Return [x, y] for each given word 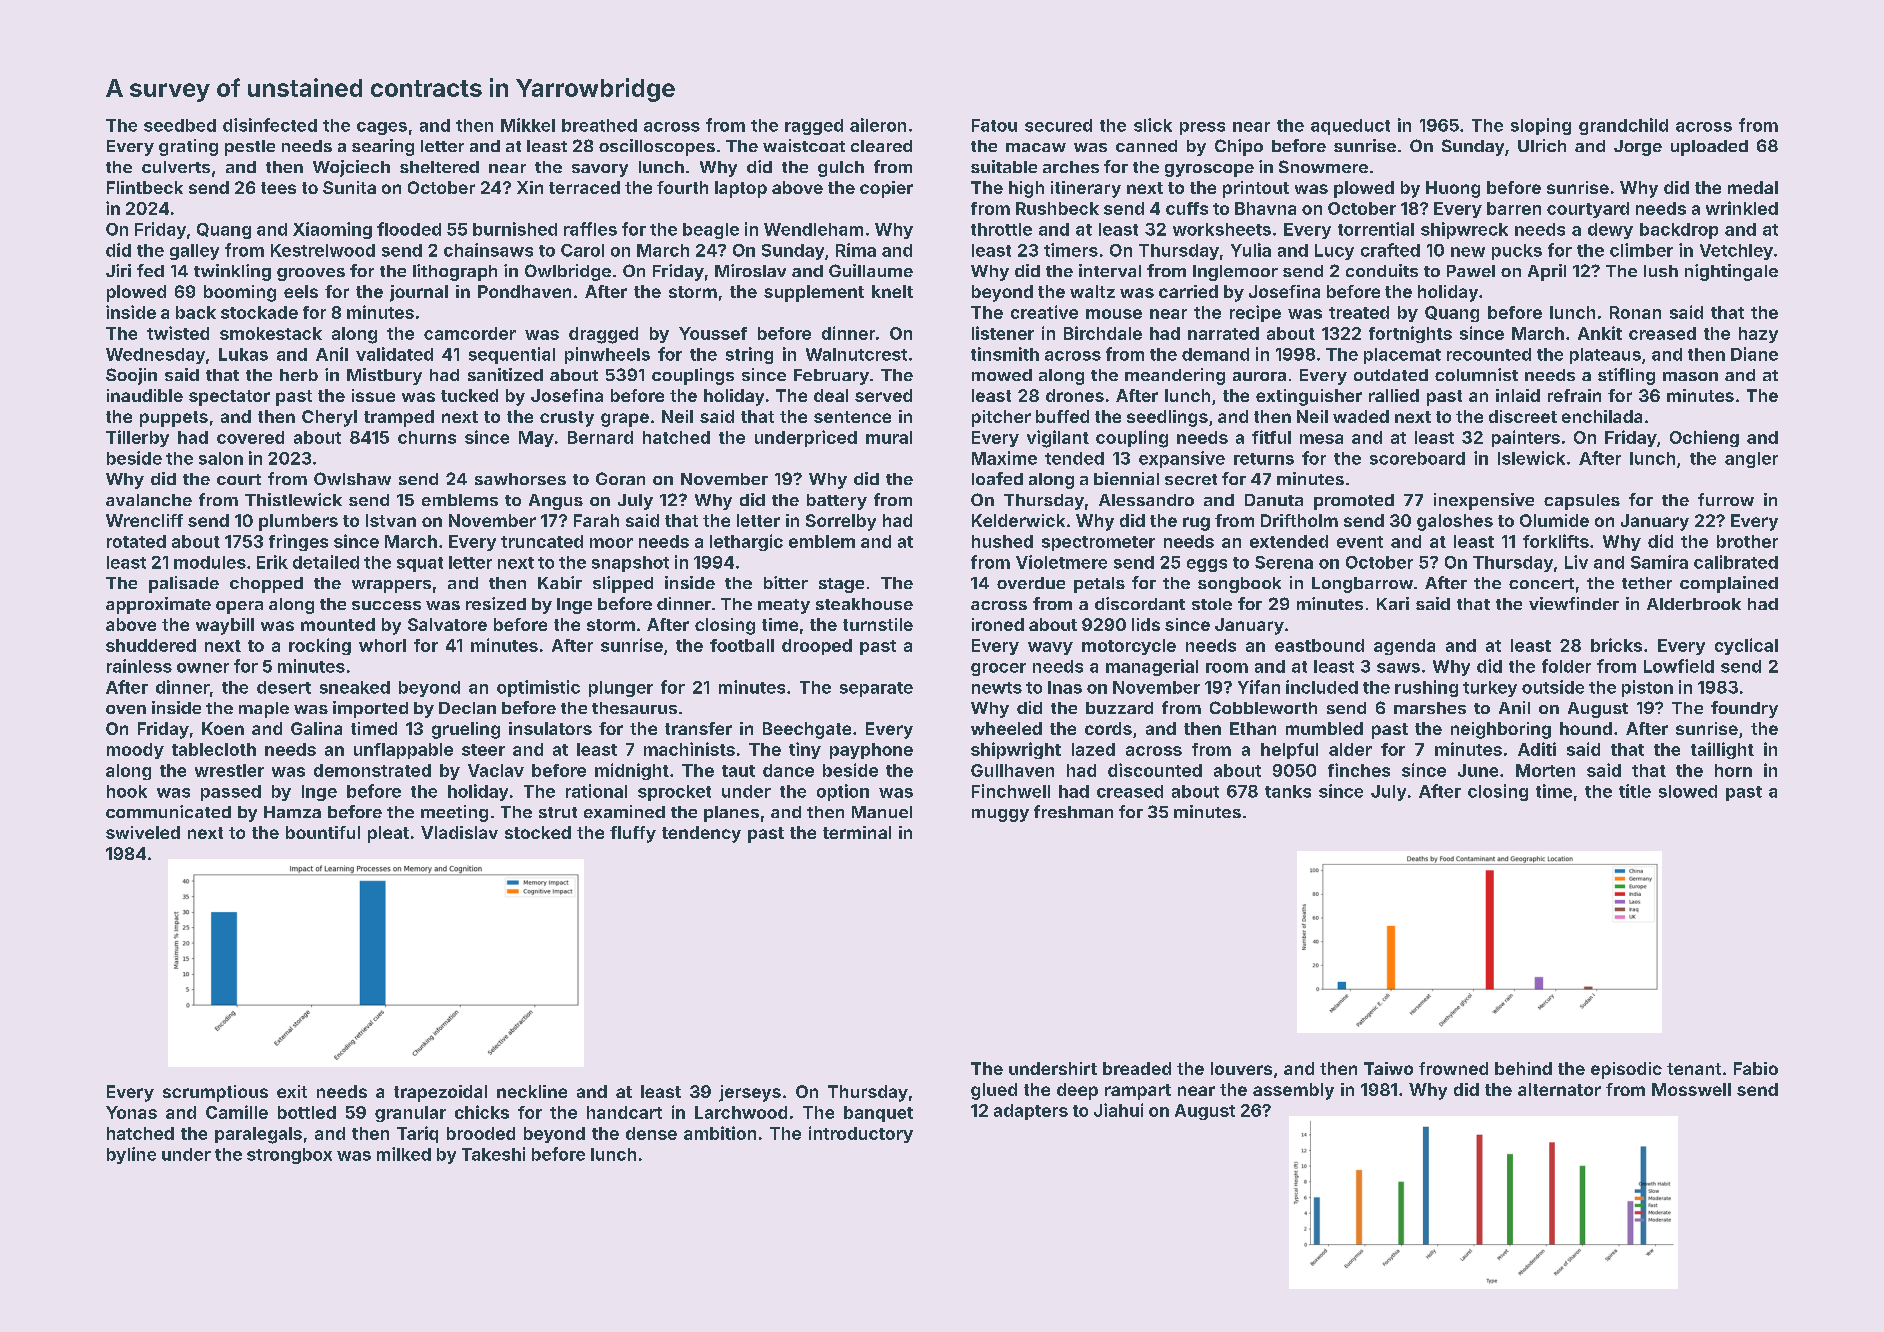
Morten [1545, 770]
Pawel [1471, 271]
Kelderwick [1018, 520]
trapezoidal [440, 1093]
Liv [1576, 562]
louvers [1241, 1068]
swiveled [143, 832]
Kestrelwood [323, 250]
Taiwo [1388, 1068]
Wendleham [813, 229]
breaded [1137, 1068]
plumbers [298, 522]
